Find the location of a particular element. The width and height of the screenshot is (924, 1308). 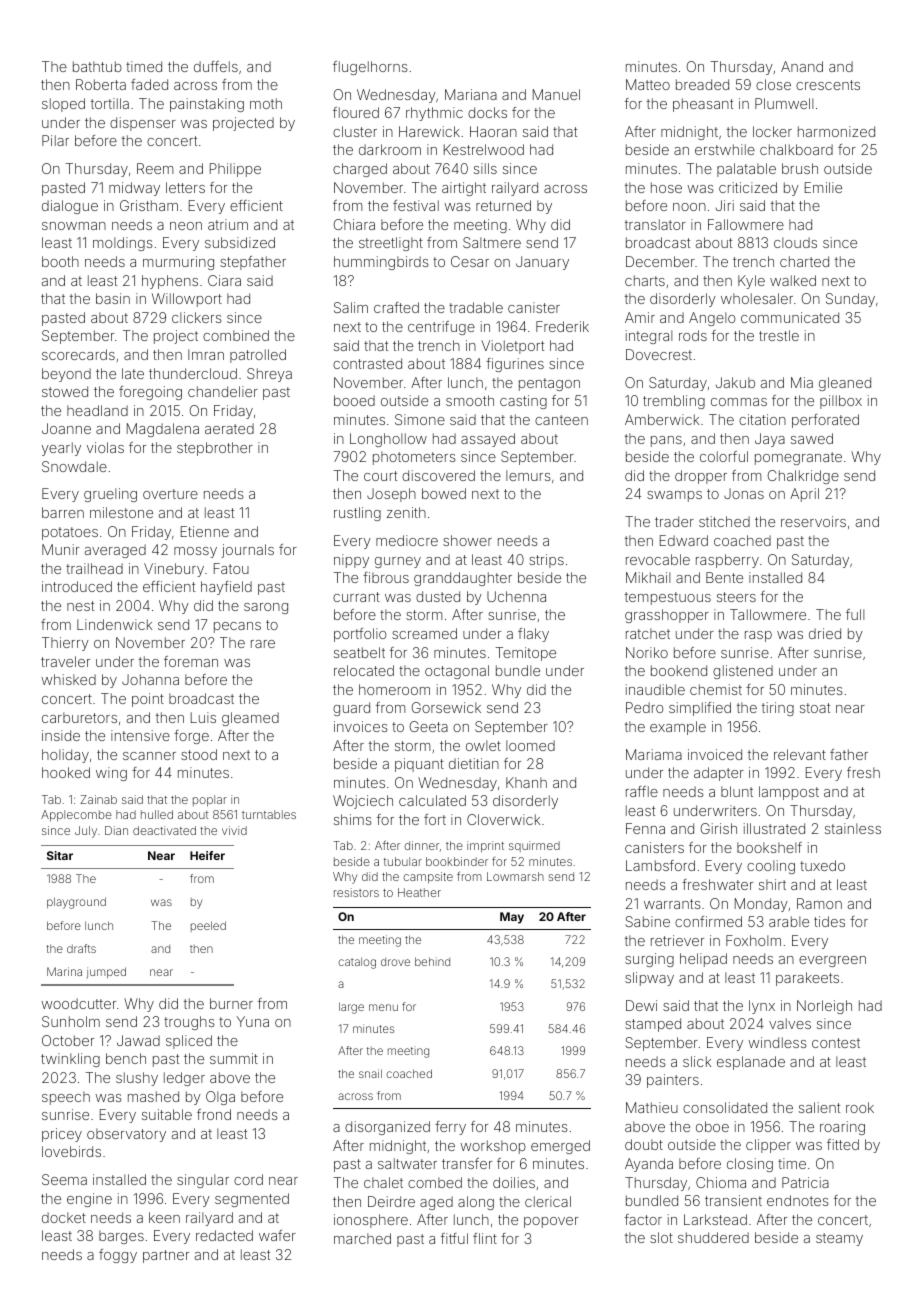

frond is located at coordinates (214, 1114).
